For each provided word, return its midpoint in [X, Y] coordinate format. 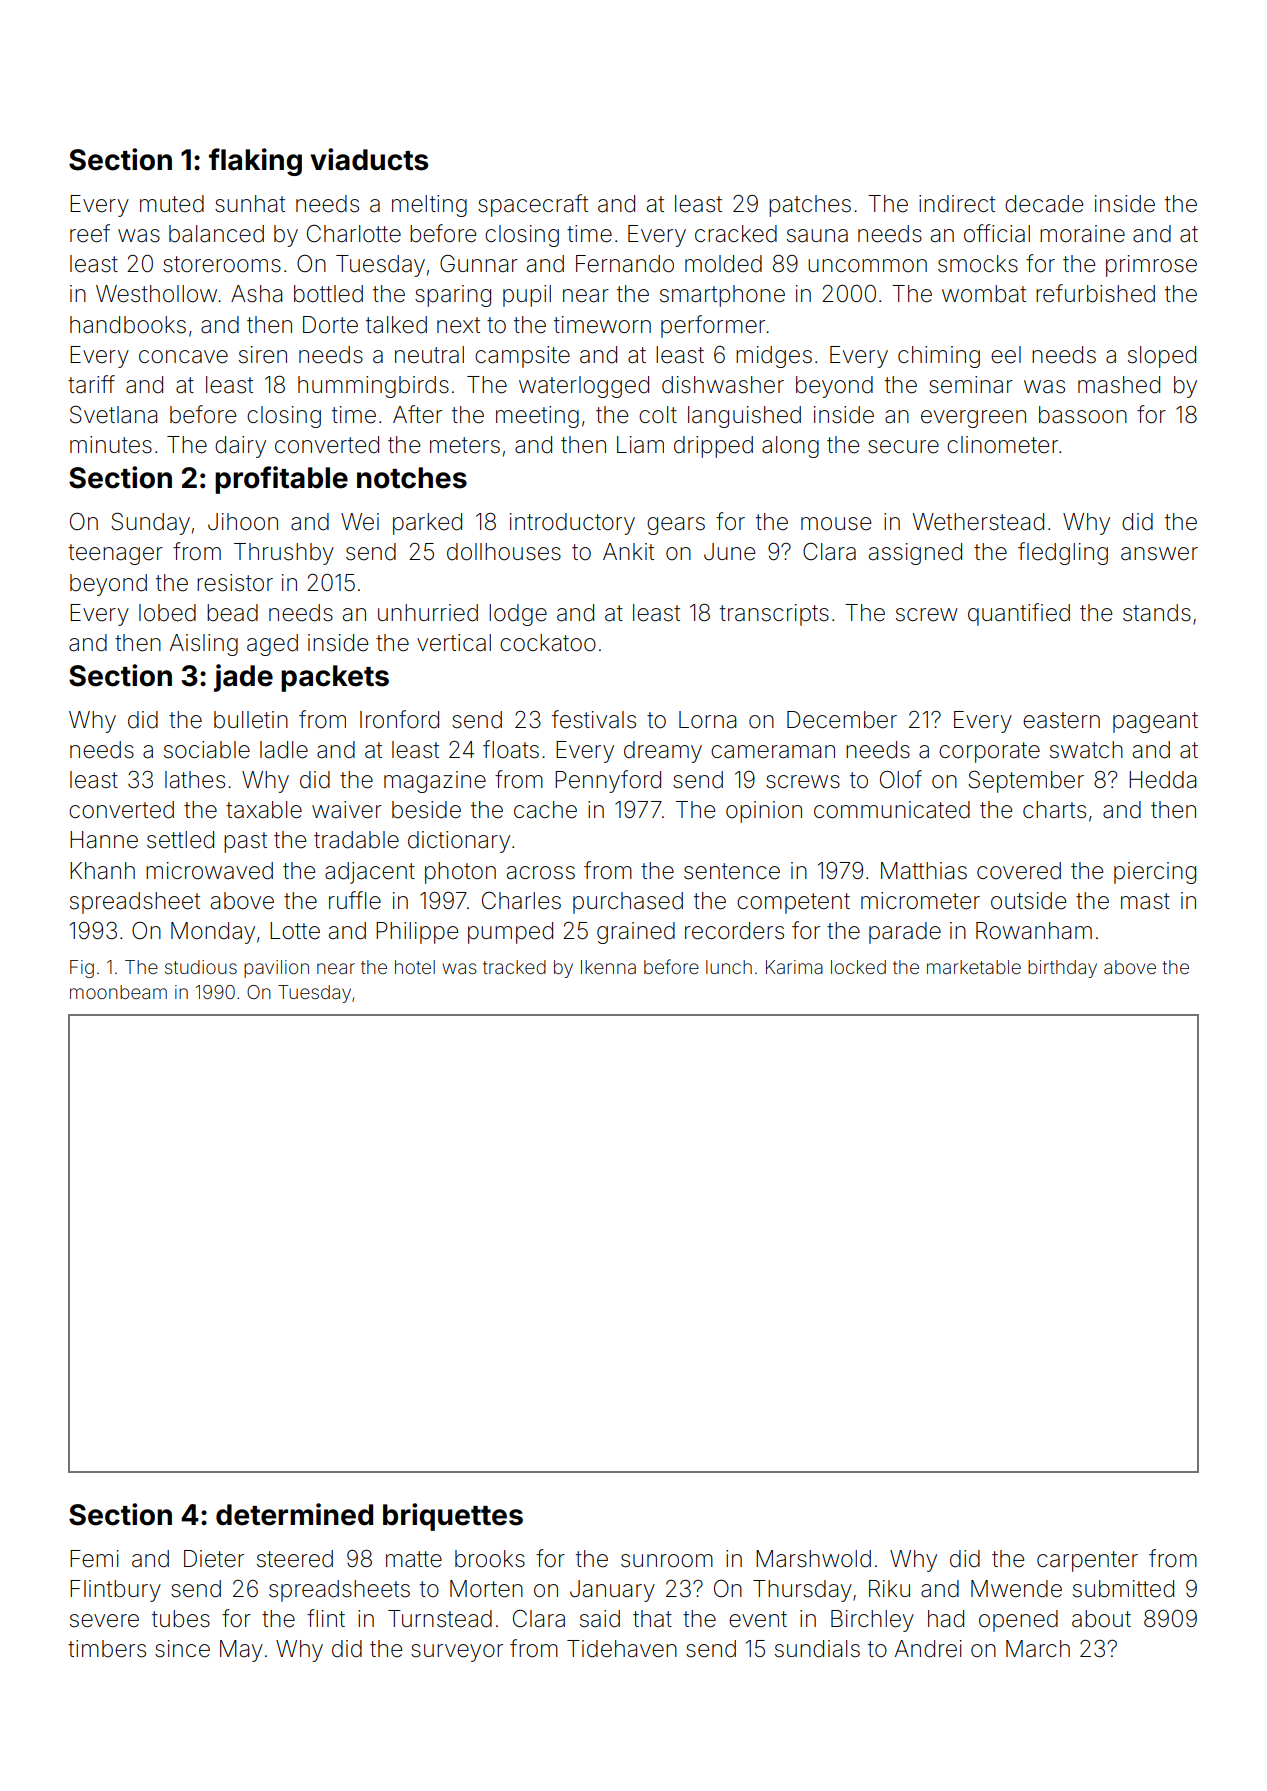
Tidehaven [622, 1649]
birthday [1062, 969]
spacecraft [533, 205]
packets [335, 678]
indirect [957, 204]
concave [183, 357]
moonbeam [118, 992]
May [241, 1651]
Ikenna [608, 967]
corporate [989, 752]
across [541, 873]
